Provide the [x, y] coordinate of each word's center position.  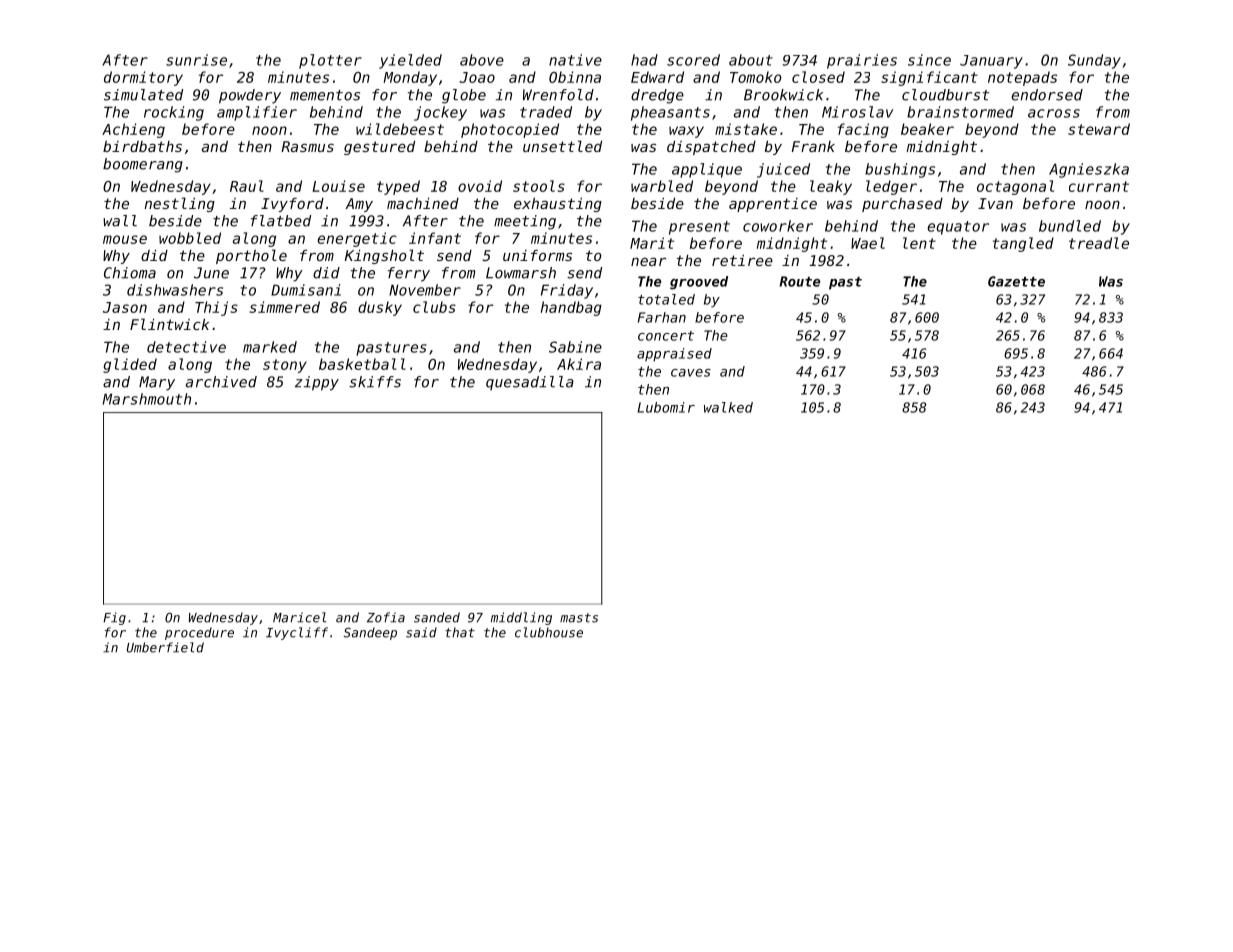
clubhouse [549, 632]
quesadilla [530, 383]
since [929, 60]
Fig [114, 618]
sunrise [196, 60]
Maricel [299, 617]
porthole [251, 256]
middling [521, 618]
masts [579, 618]
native [575, 60]
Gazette [1016, 281]
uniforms [537, 255]
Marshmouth [147, 399]
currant [1099, 186]
